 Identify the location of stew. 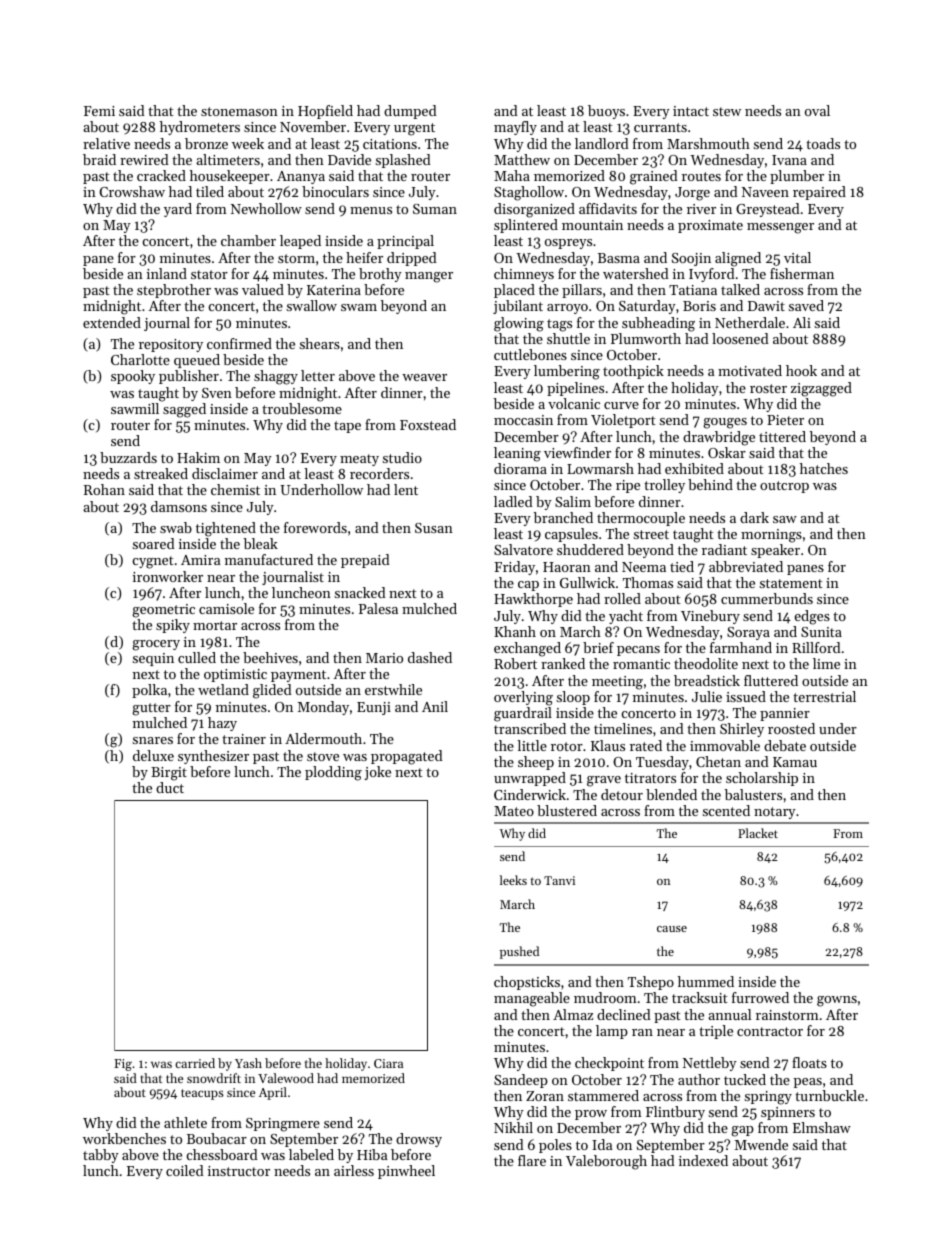
(727, 111).
